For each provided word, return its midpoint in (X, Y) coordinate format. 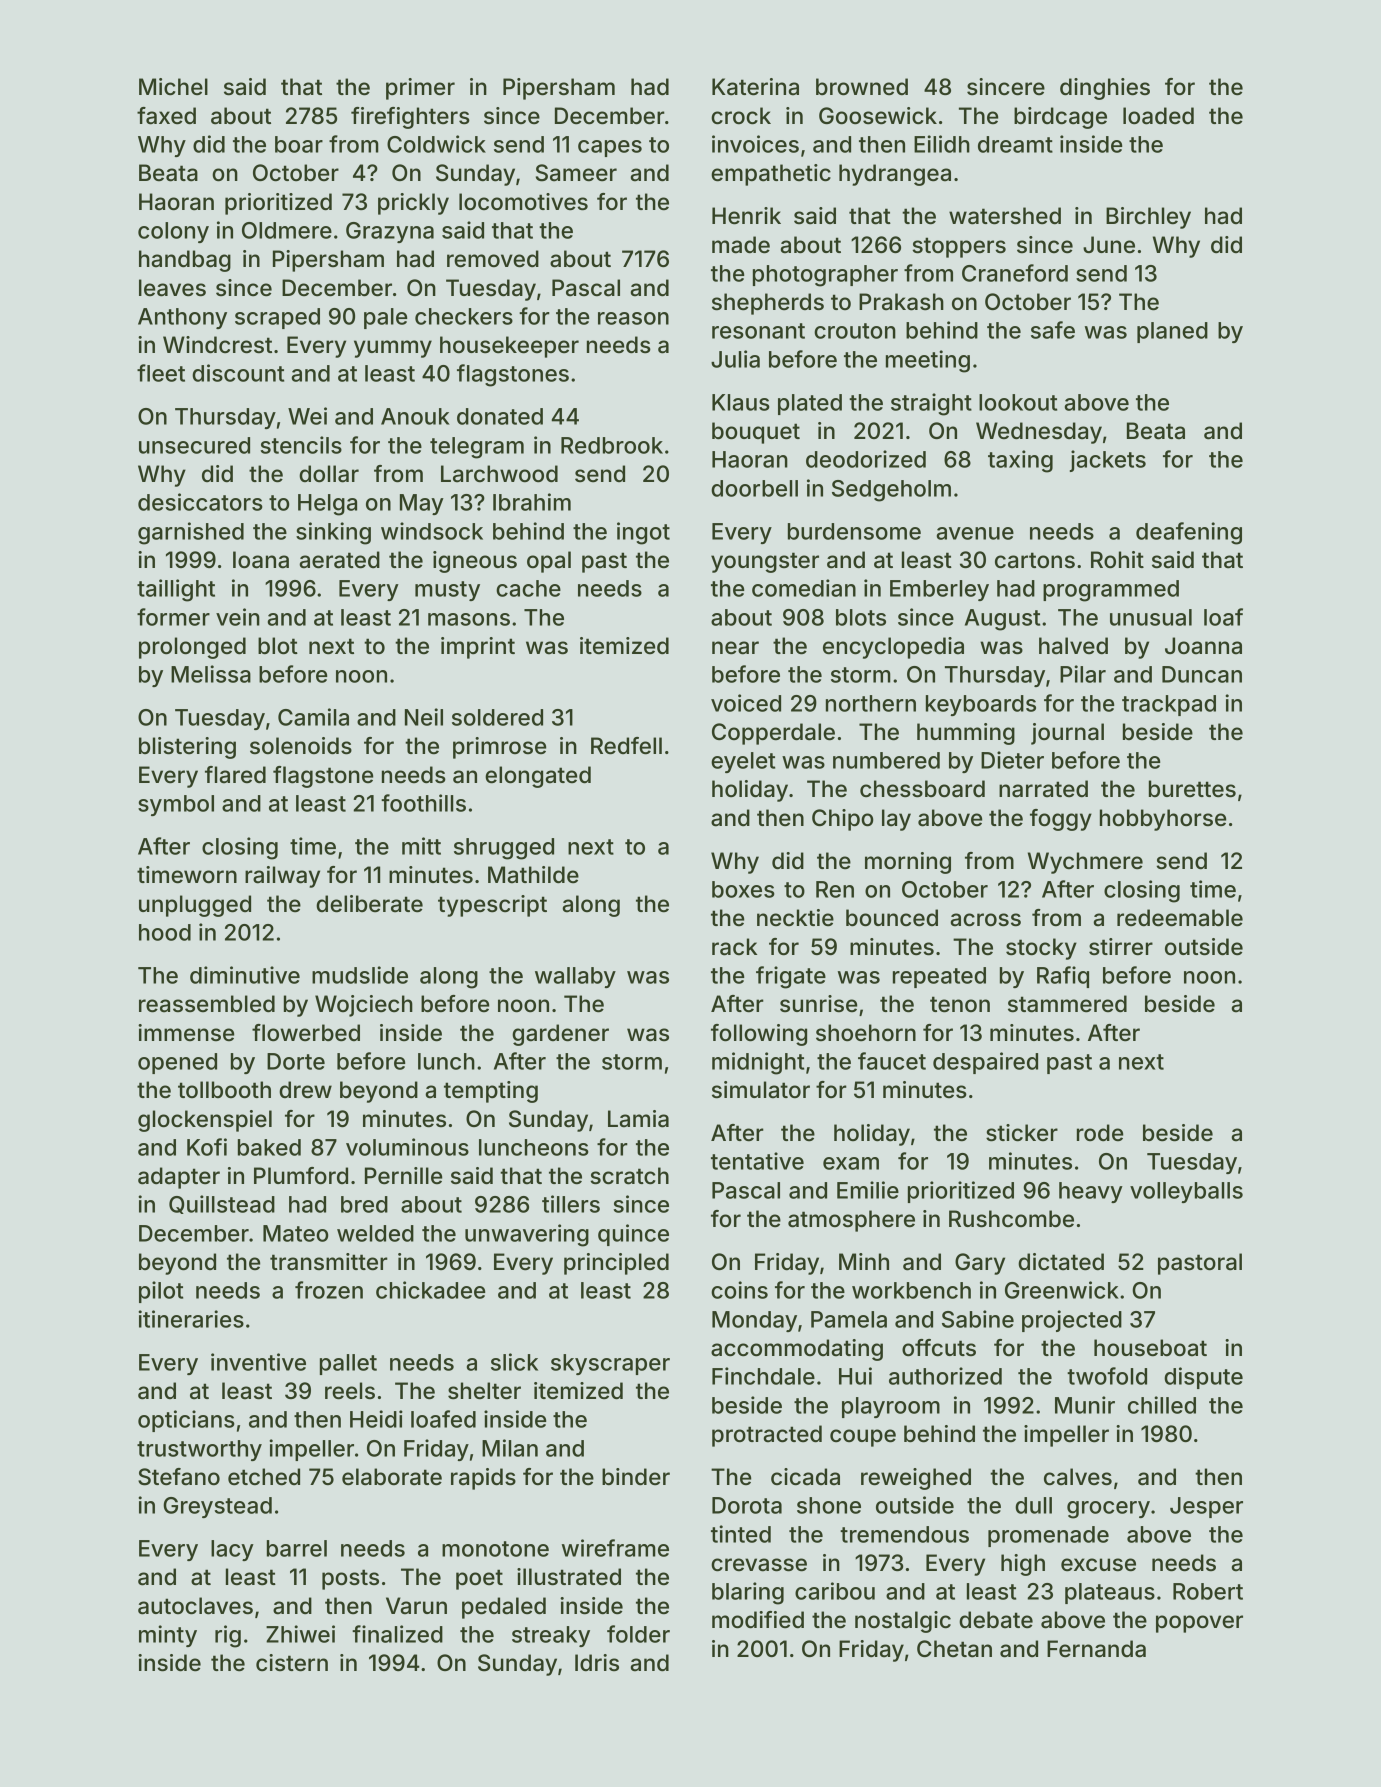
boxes (743, 889)
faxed (166, 116)
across (985, 920)
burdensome (854, 531)
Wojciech (364, 1006)
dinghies (1105, 89)
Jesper (1206, 1507)
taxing (1020, 461)
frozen (329, 1290)
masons (469, 619)
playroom (891, 1407)
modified (758, 1620)
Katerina (755, 87)
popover (1199, 1624)
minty (168, 1636)
